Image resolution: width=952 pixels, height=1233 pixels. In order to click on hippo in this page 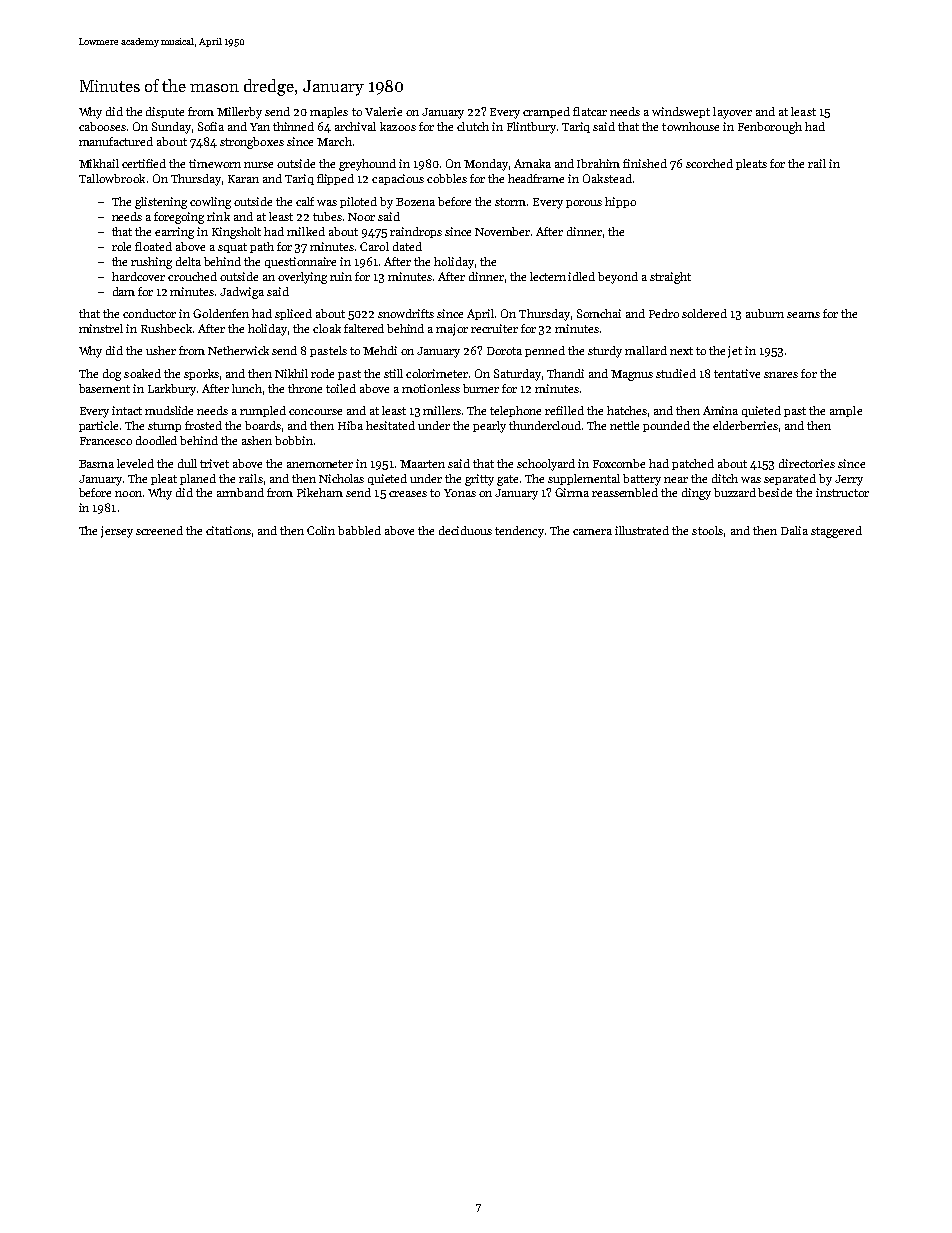, I will do `click(620, 202)`.
